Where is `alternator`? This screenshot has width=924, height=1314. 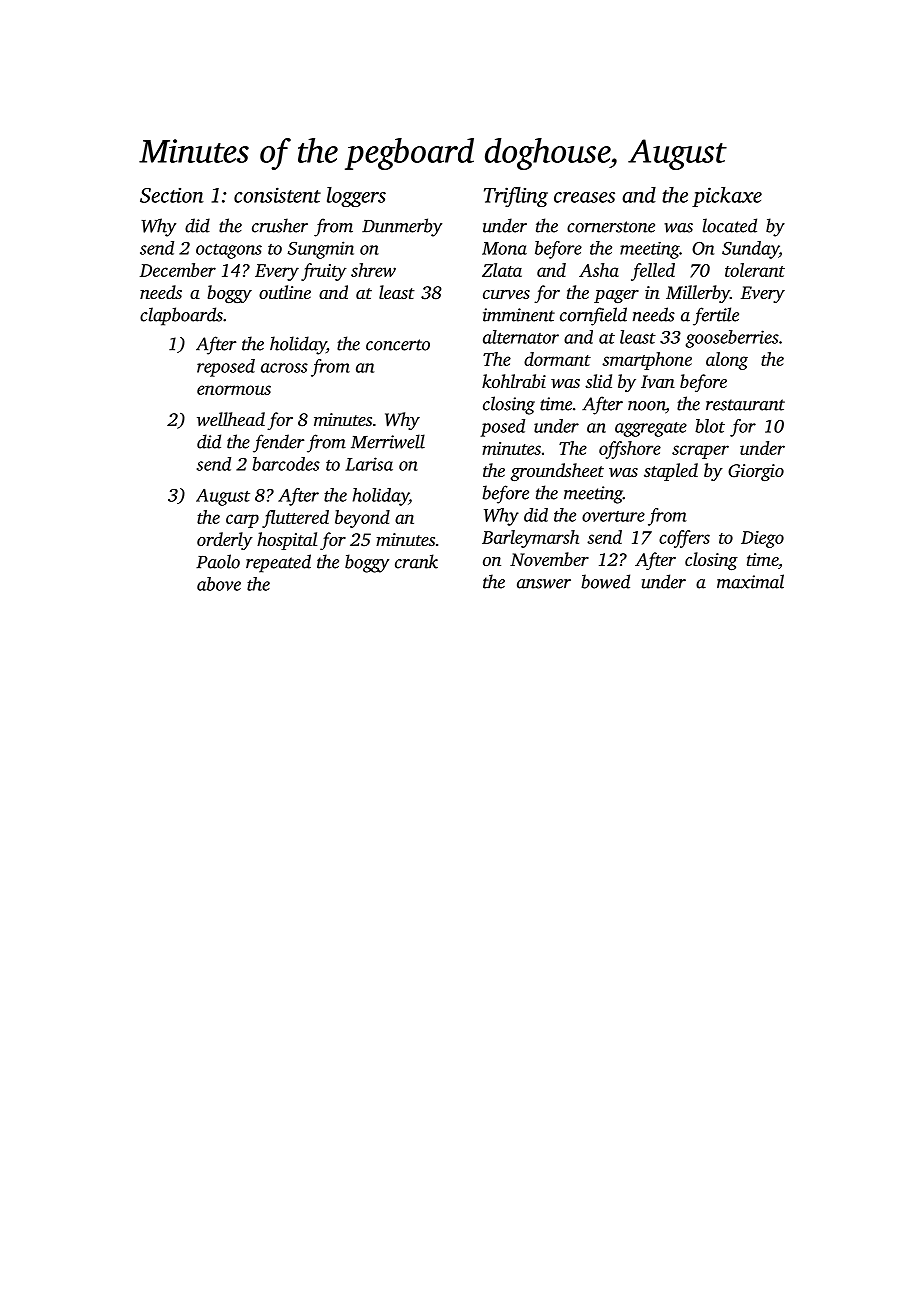
alternator is located at coordinates (521, 337).
